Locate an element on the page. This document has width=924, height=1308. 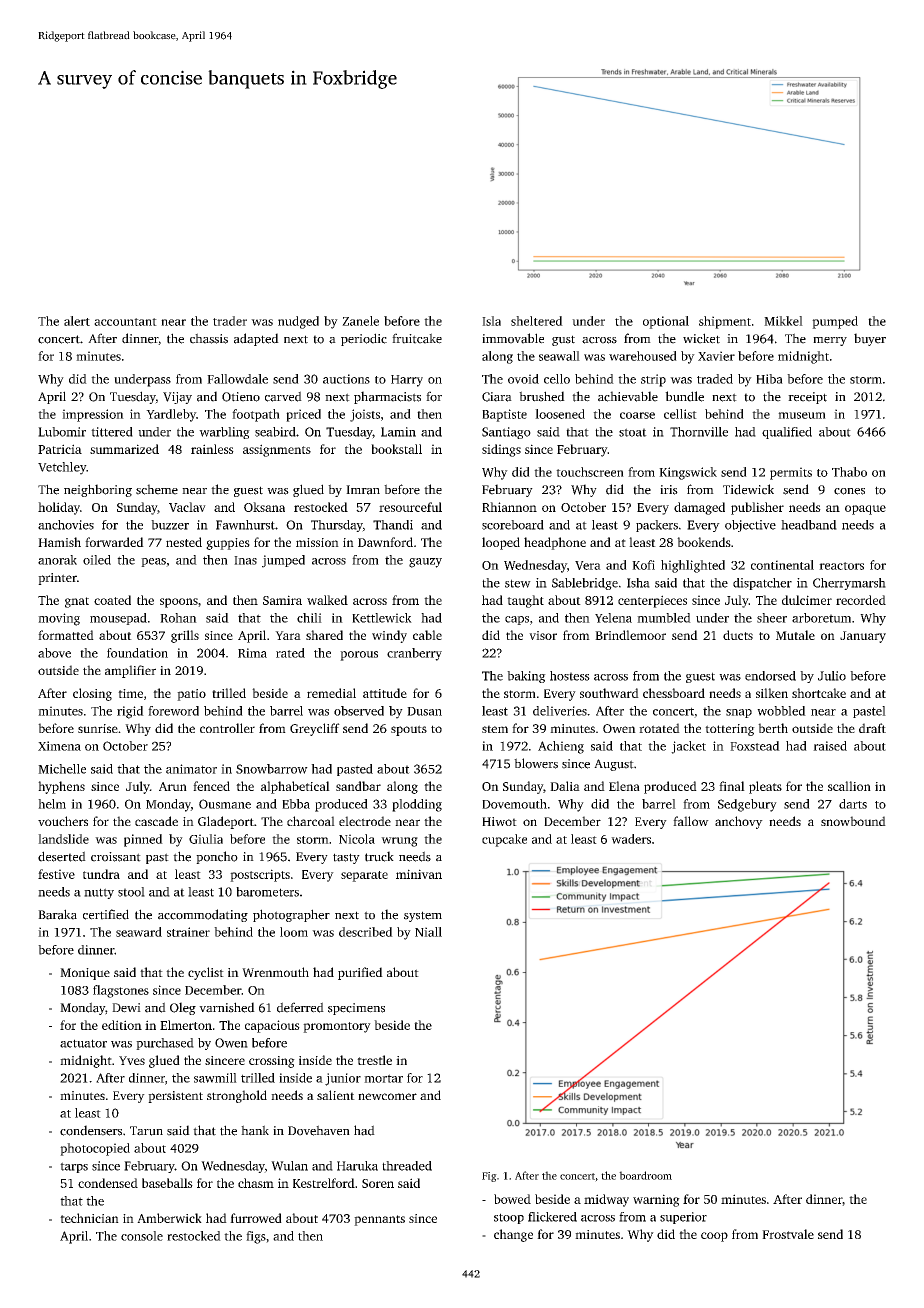
snowbound is located at coordinates (853, 821).
